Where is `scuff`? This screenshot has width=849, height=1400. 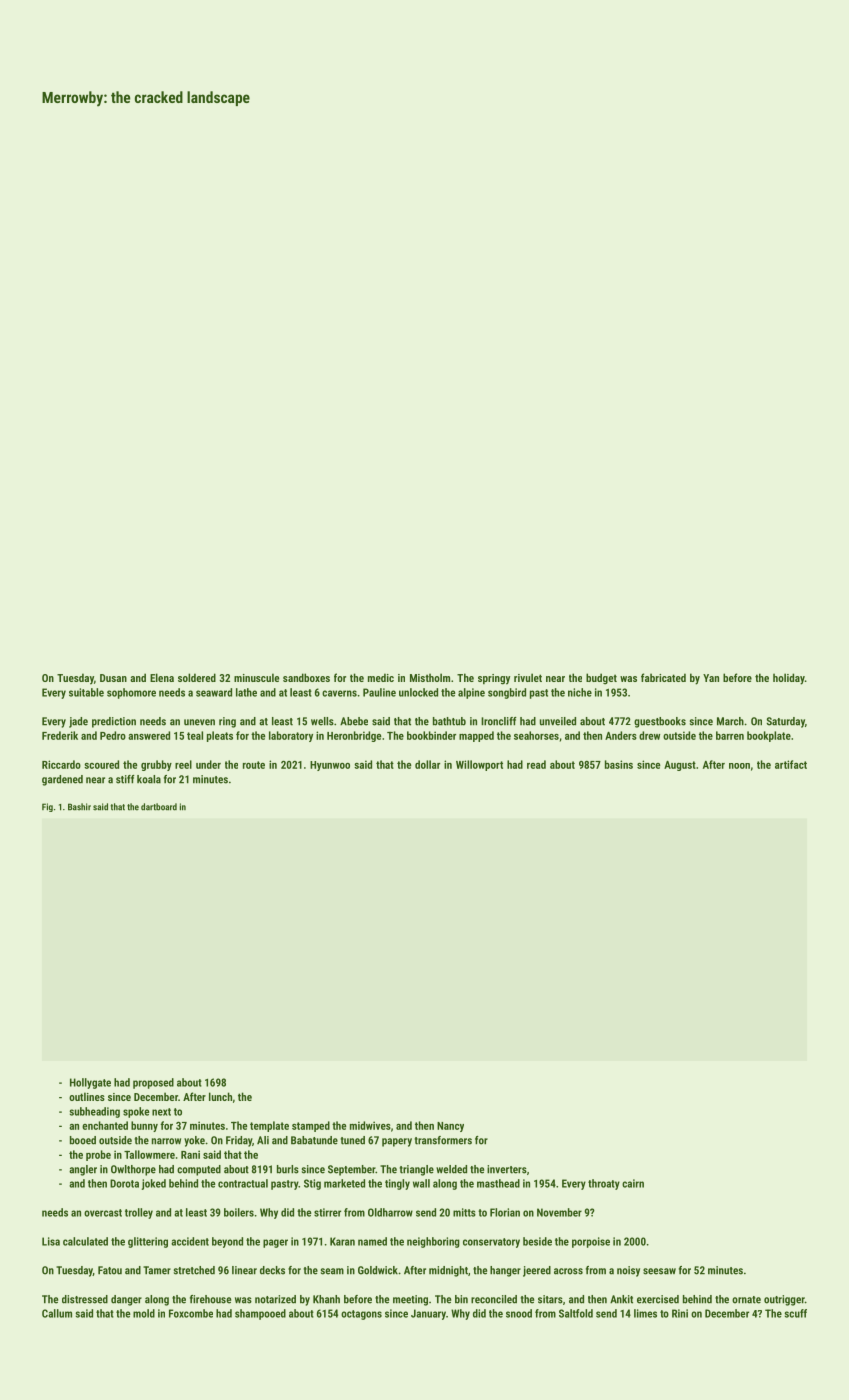 scuff is located at coordinates (796, 1313).
